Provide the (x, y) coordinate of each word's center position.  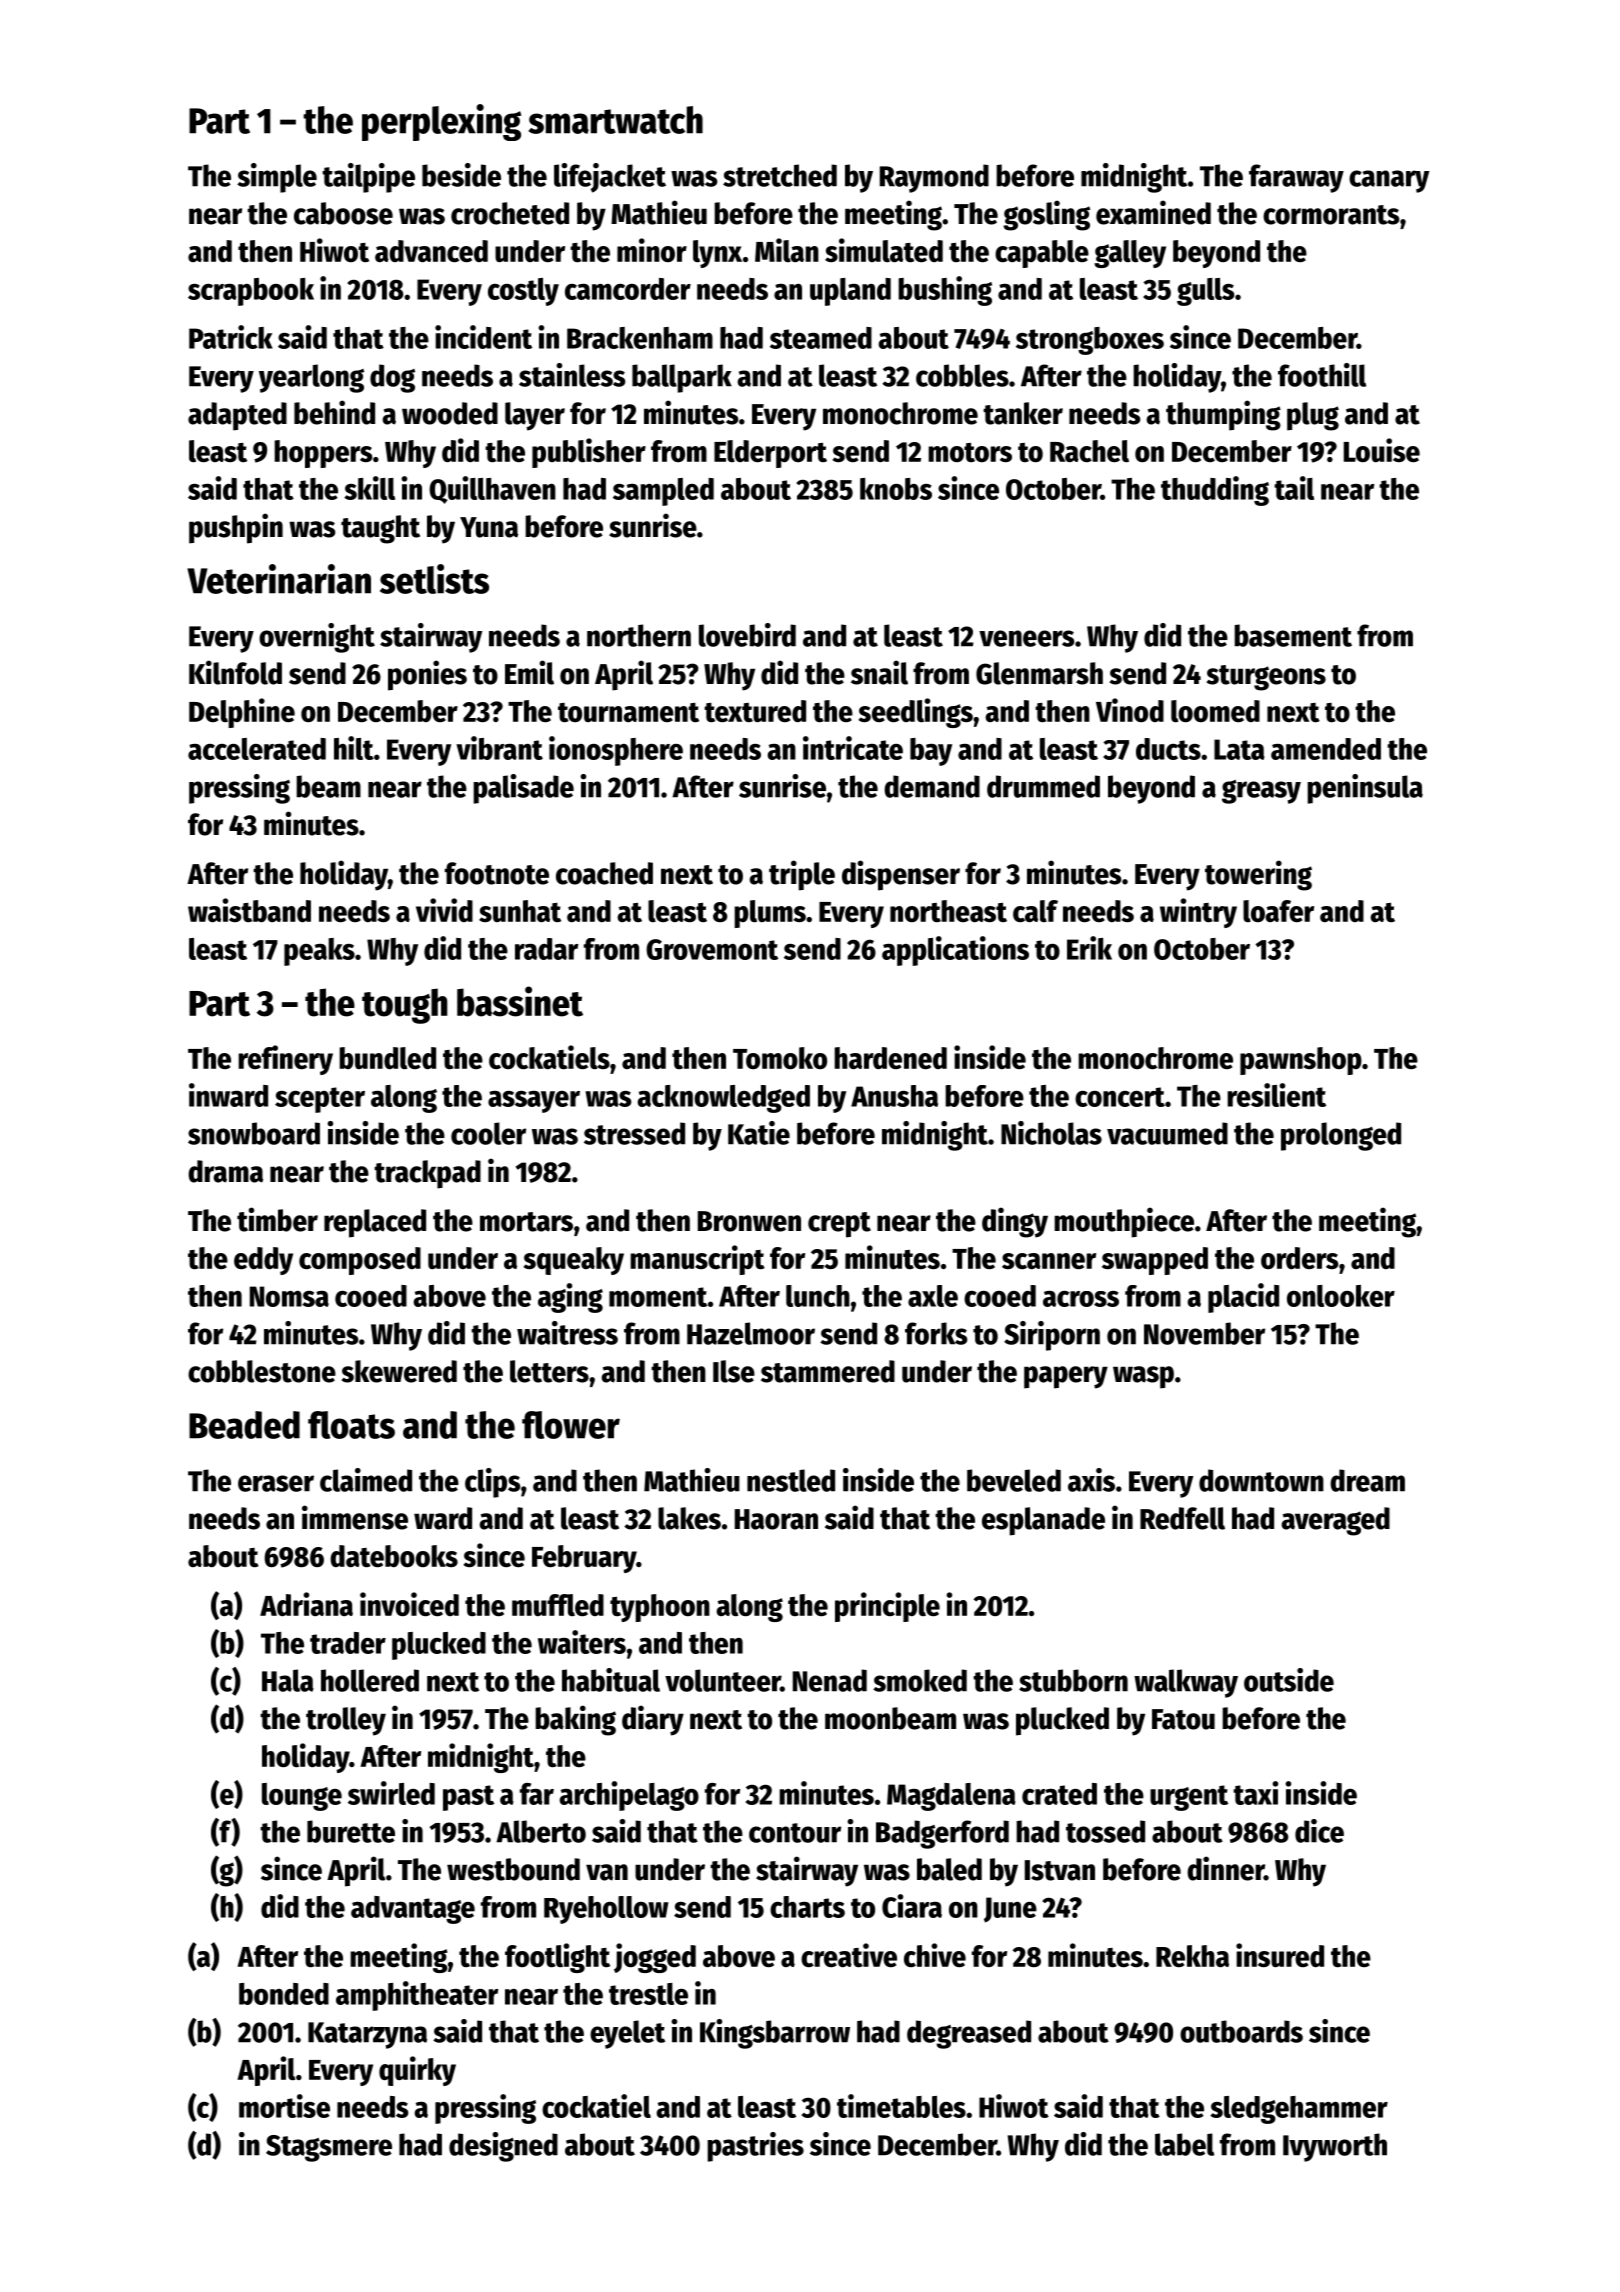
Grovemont (712, 949)
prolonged (1341, 1136)
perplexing (441, 122)
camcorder (628, 289)
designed (503, 2147)
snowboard (254, 1133)
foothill (1322, 375)
